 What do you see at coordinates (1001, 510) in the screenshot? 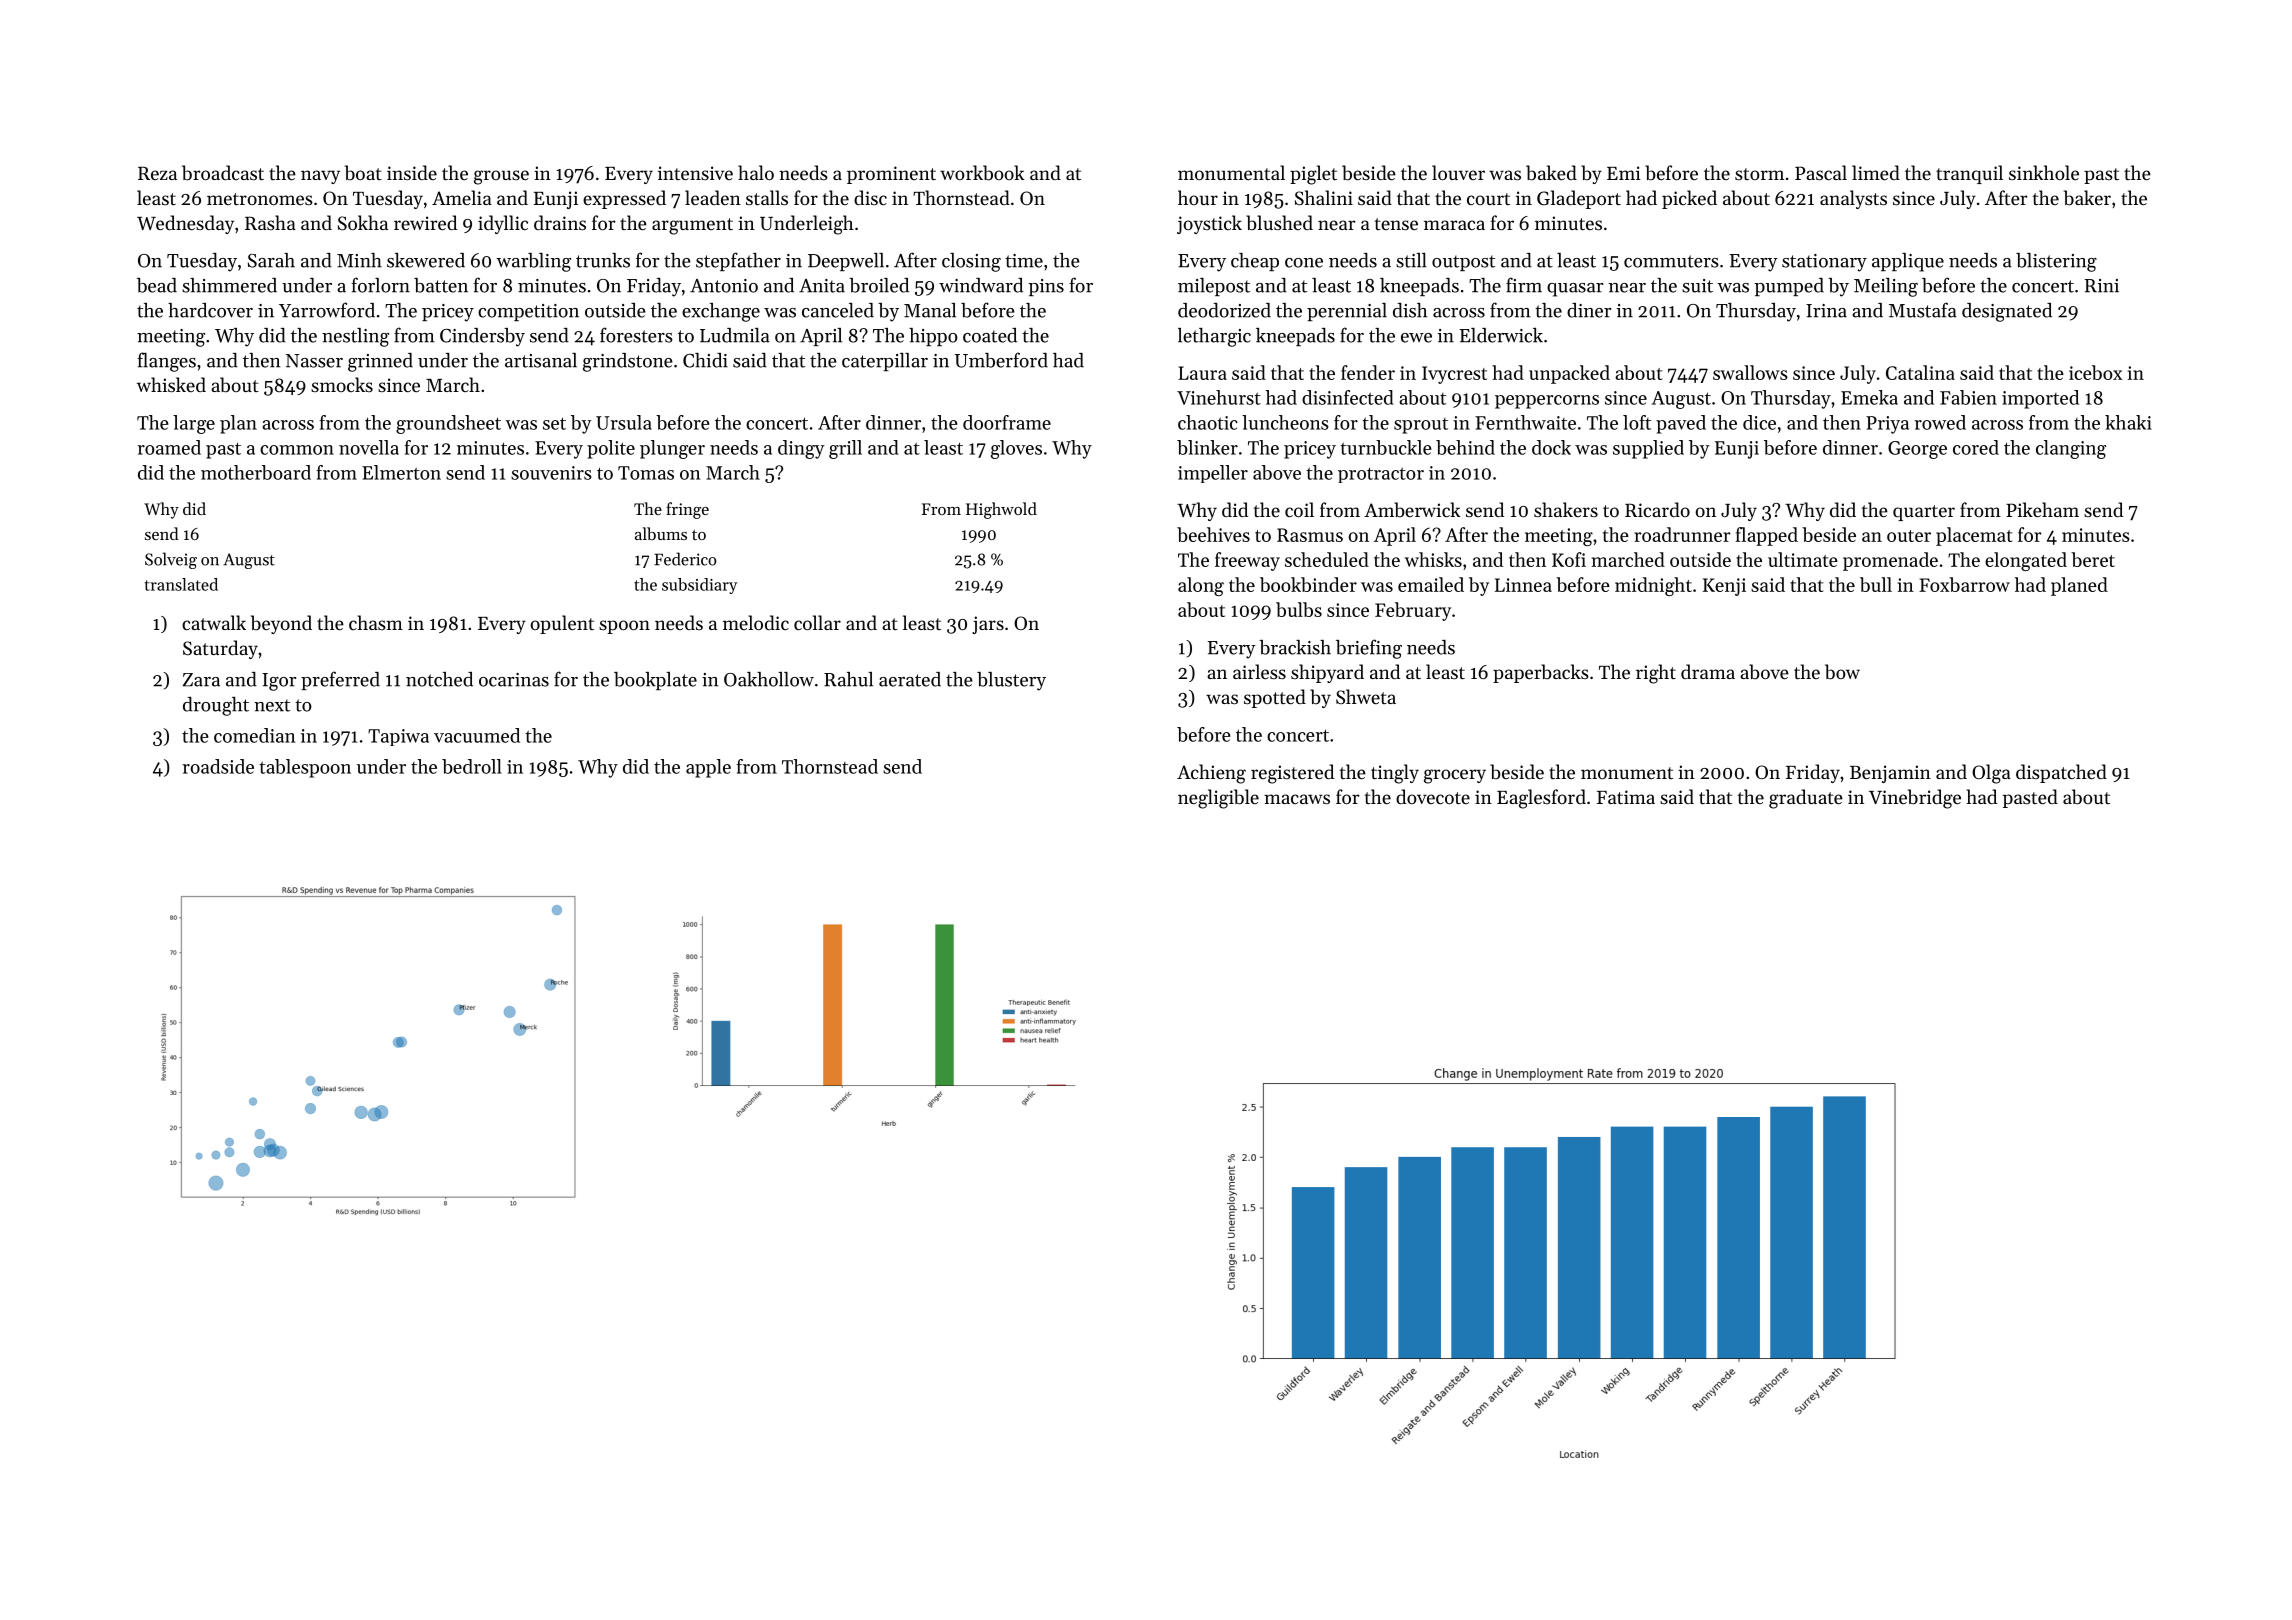
I see `Highwold` at bounding box center [1001, 510].
